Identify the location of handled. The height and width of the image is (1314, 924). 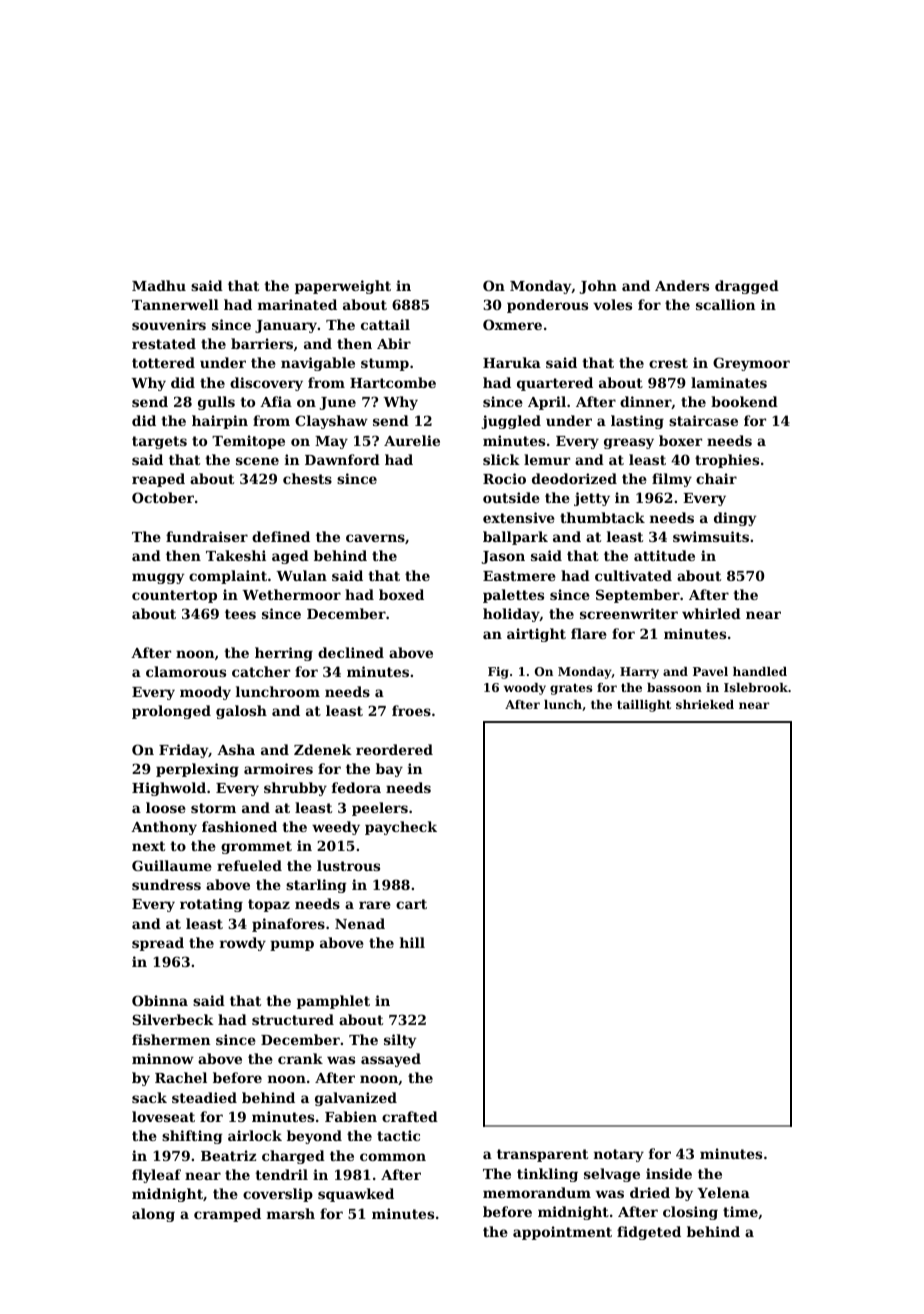
(760, 671).
